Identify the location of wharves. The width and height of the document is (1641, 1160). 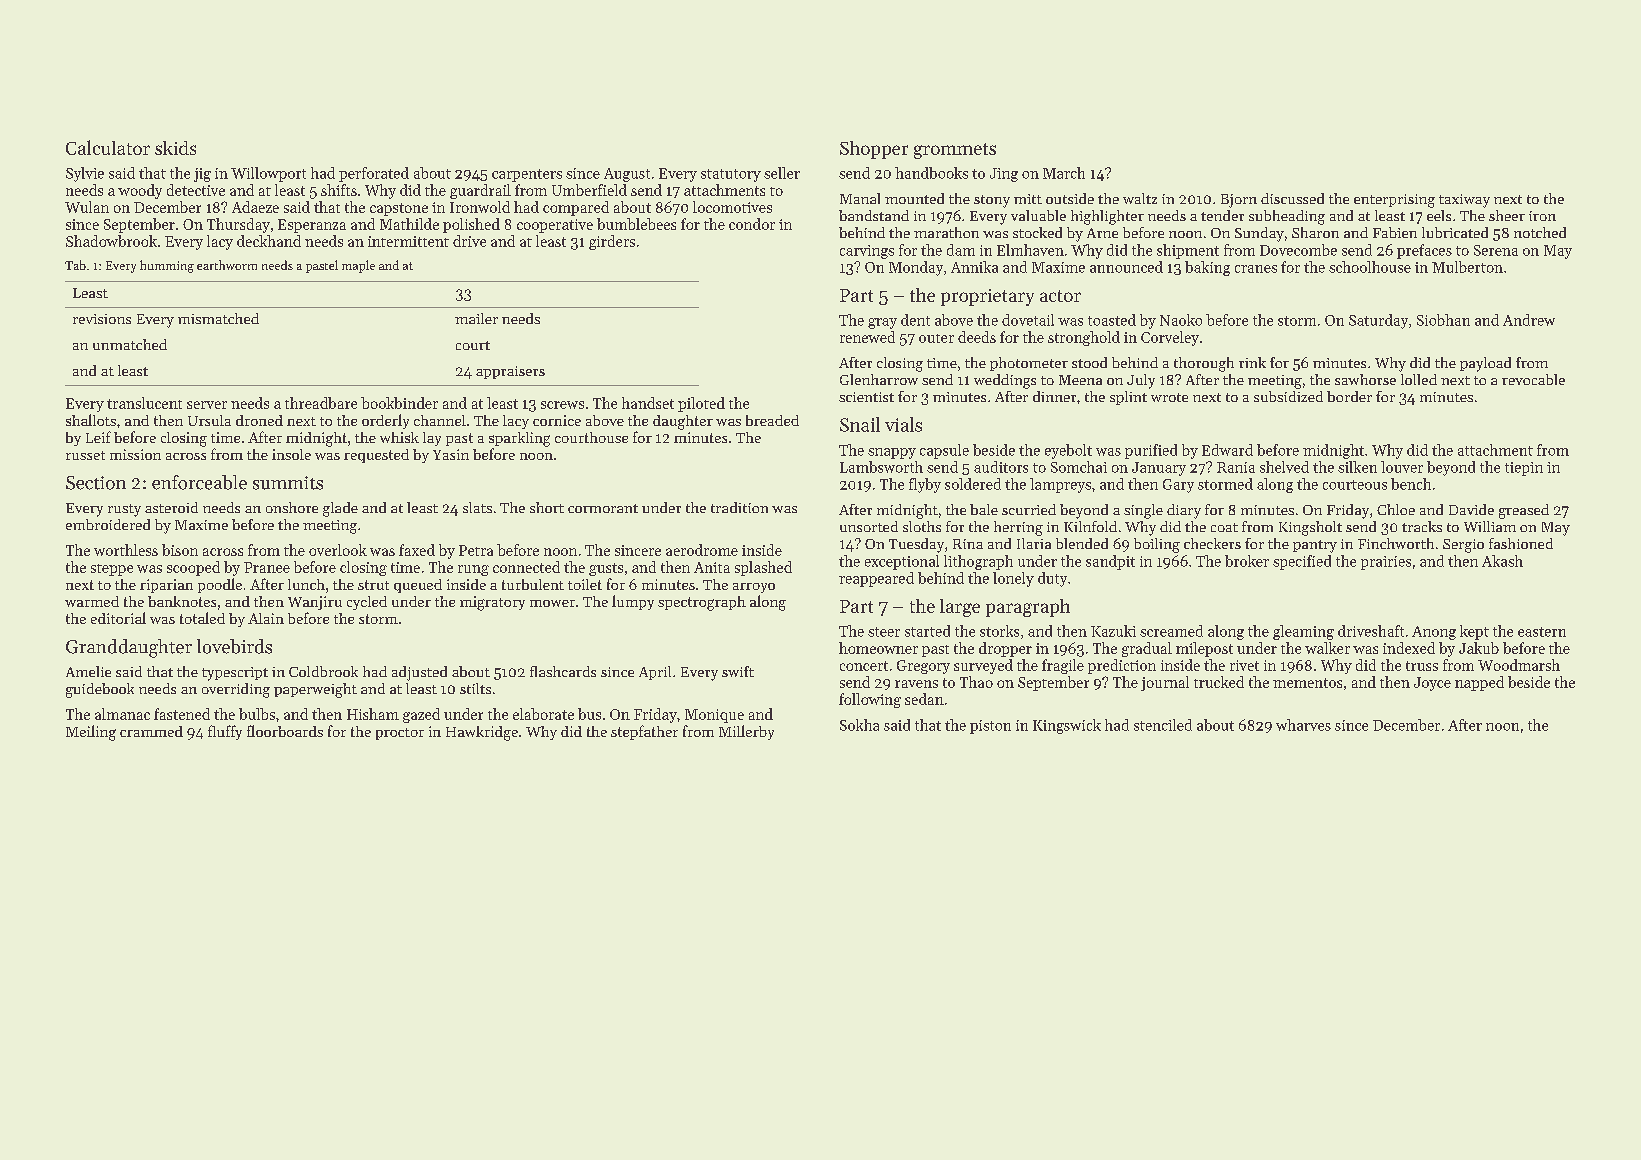
(1303, 725).
